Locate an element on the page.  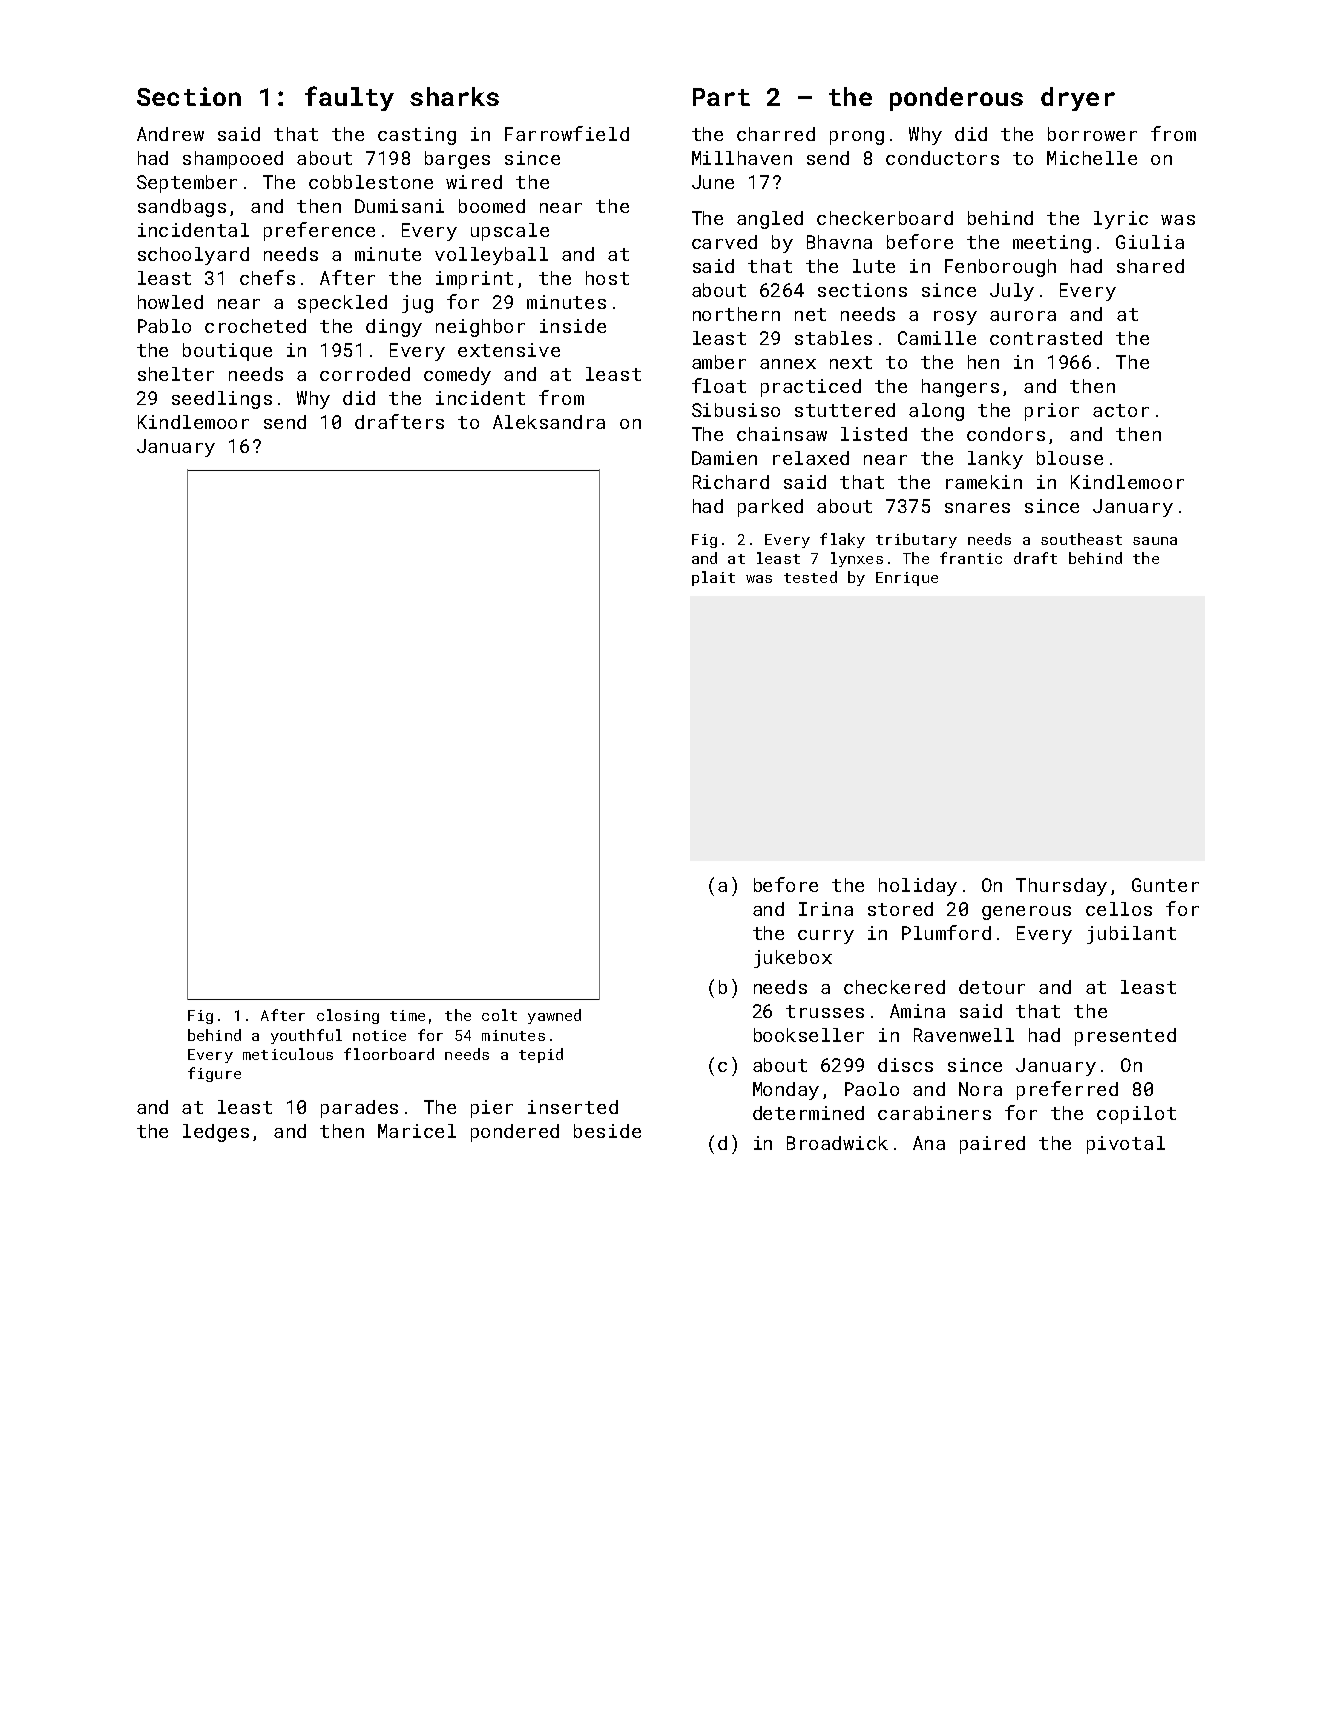
seedlings is located at coordinates (222, 400).
